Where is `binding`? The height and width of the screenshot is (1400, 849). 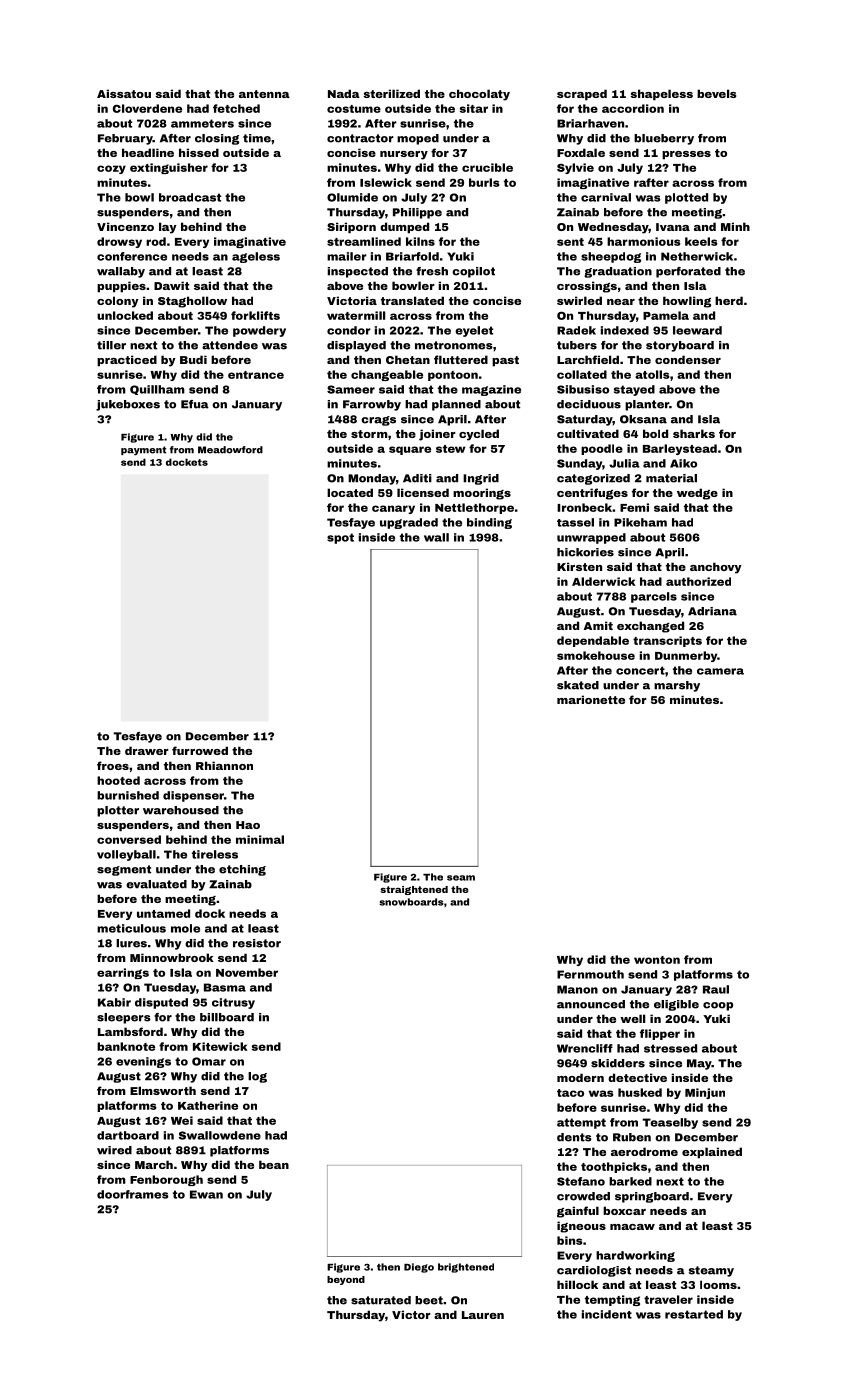 binding is located at coordinates (489, 523).
